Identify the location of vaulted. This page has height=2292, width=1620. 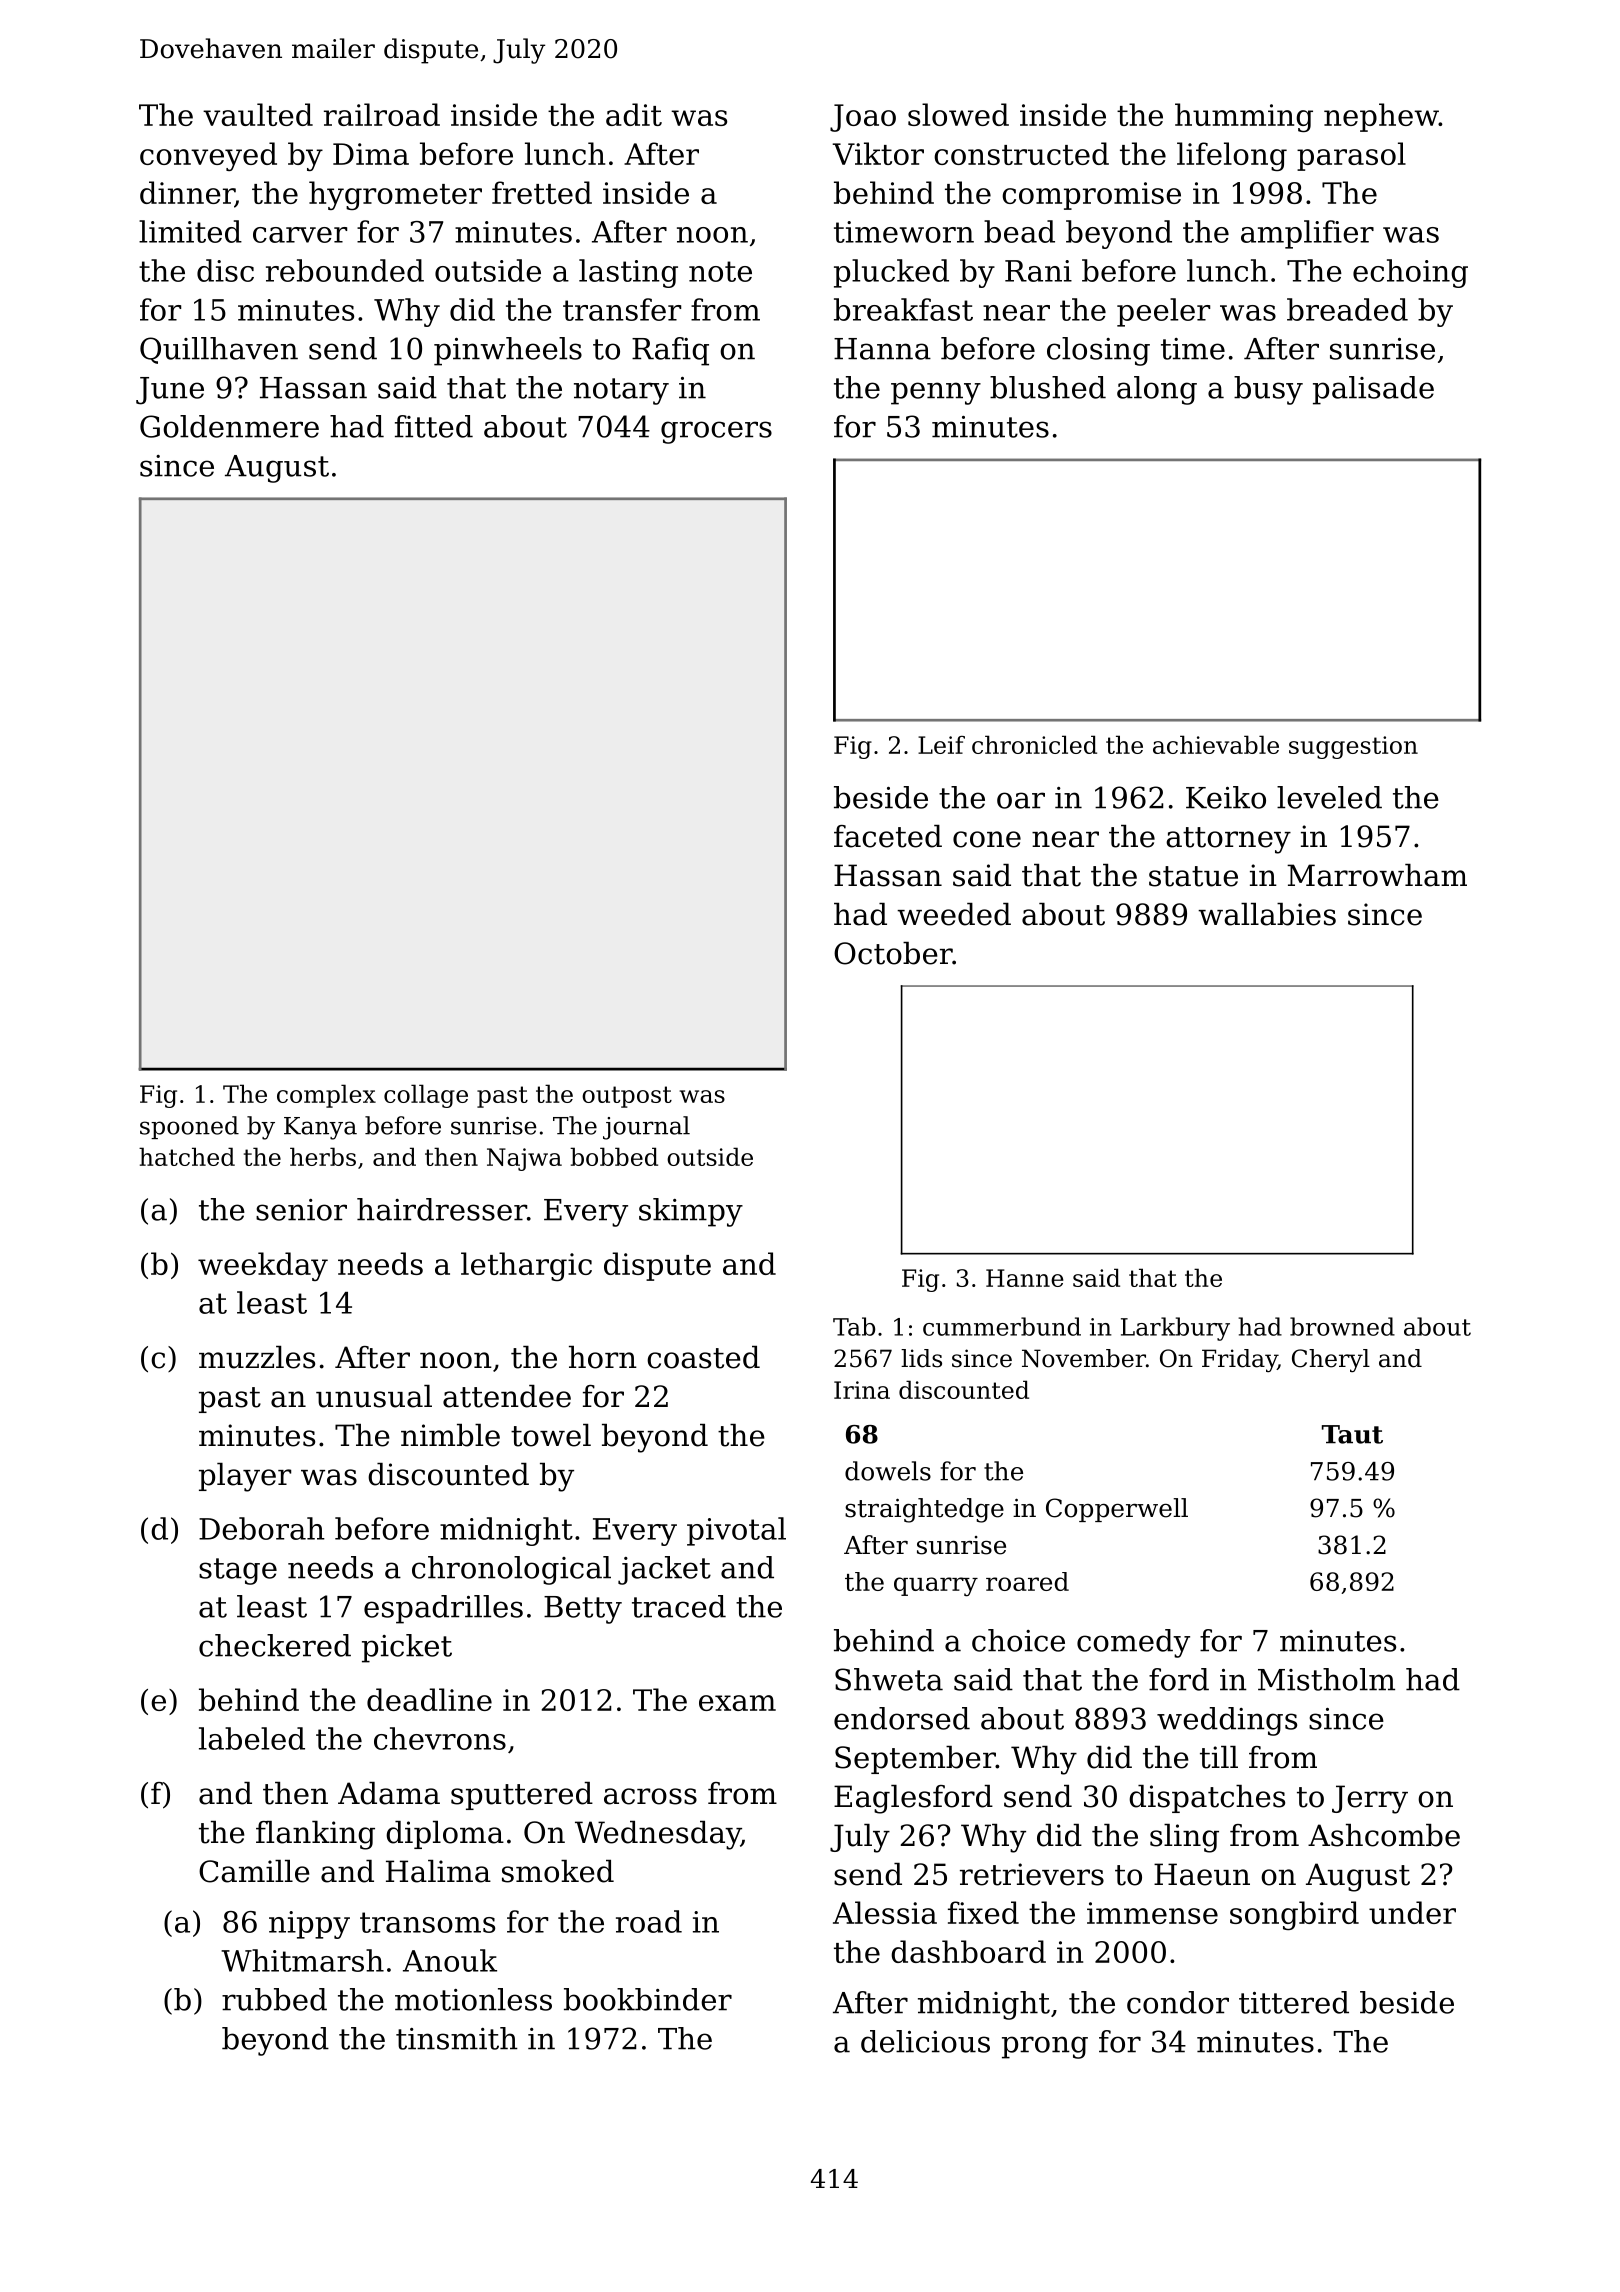
(258, 114).
